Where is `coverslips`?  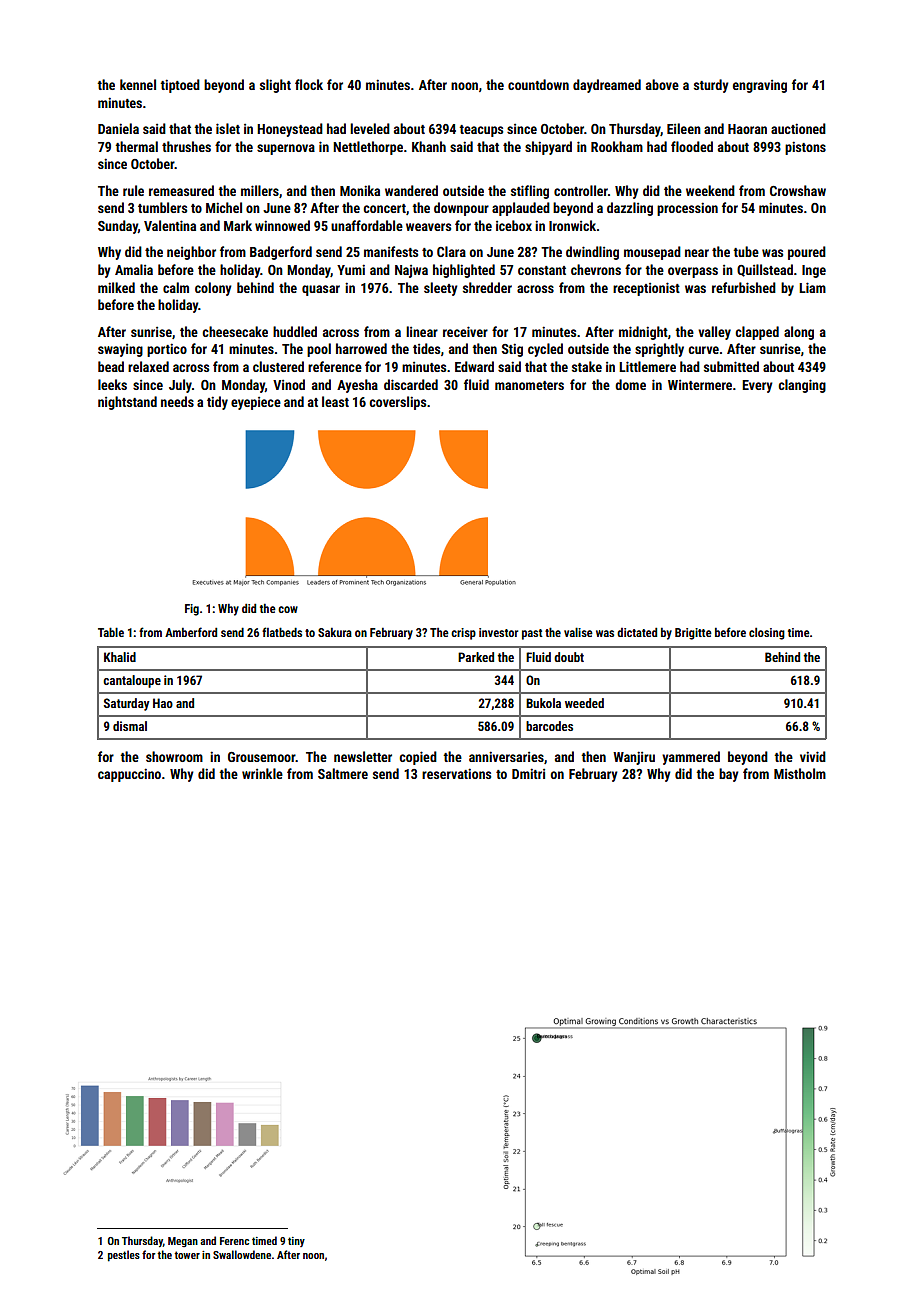 coverslips is located at coordinates (397, 403).
